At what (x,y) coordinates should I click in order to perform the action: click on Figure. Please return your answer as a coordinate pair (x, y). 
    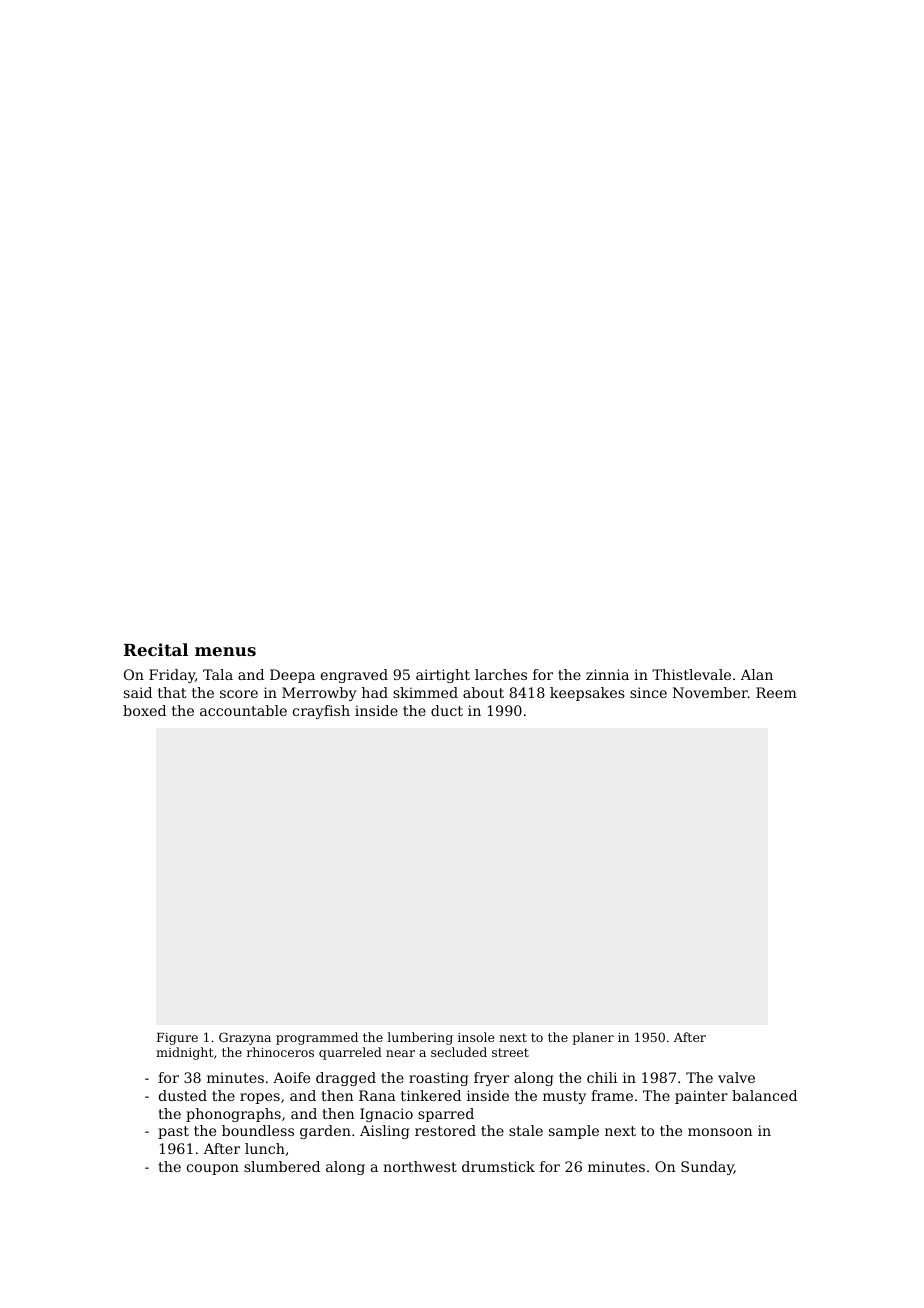
    Looking at the image, I should click on (177, 1039).
